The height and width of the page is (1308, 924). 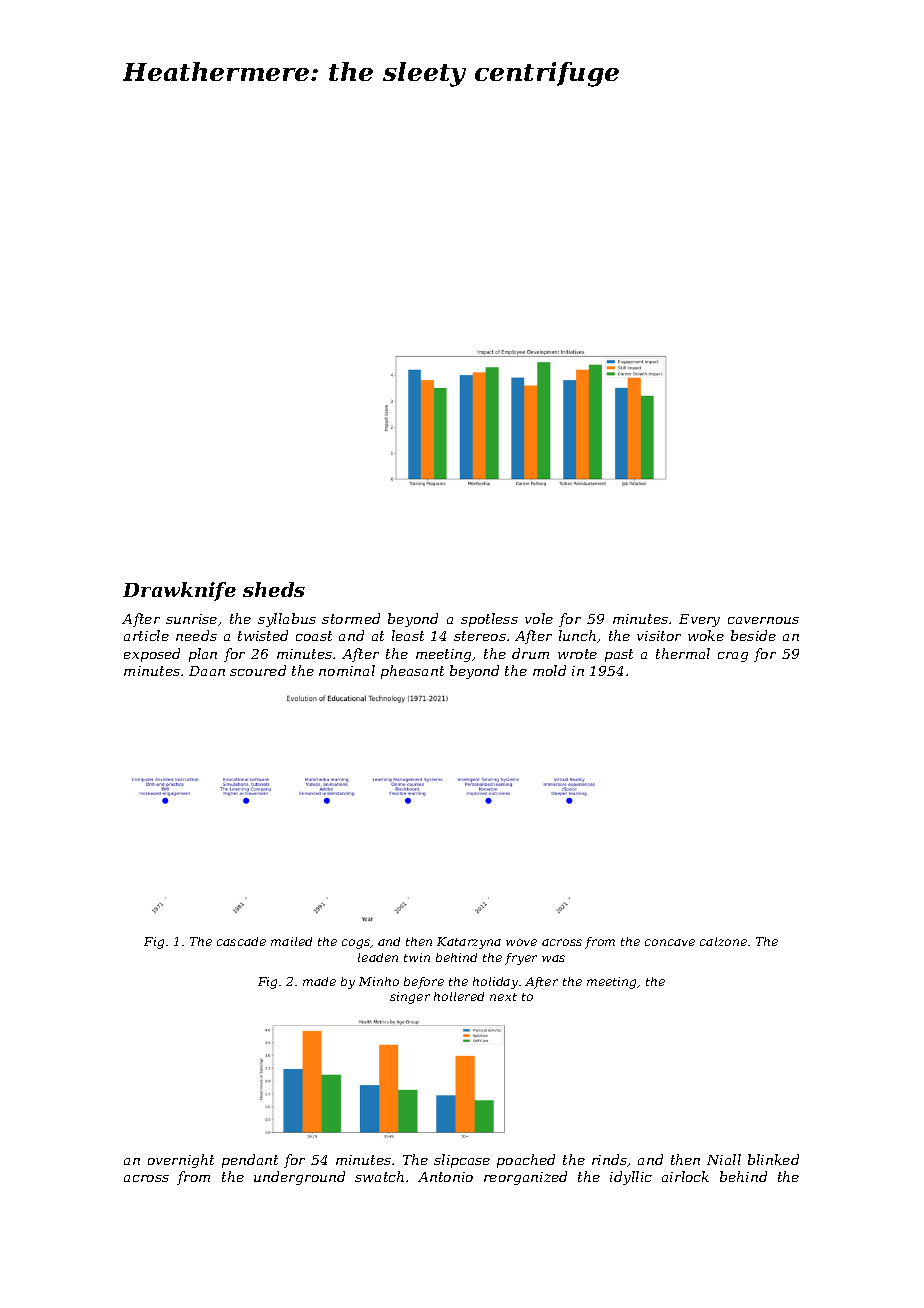 I want to click on Antonio, so click(x=445, y=1177).
